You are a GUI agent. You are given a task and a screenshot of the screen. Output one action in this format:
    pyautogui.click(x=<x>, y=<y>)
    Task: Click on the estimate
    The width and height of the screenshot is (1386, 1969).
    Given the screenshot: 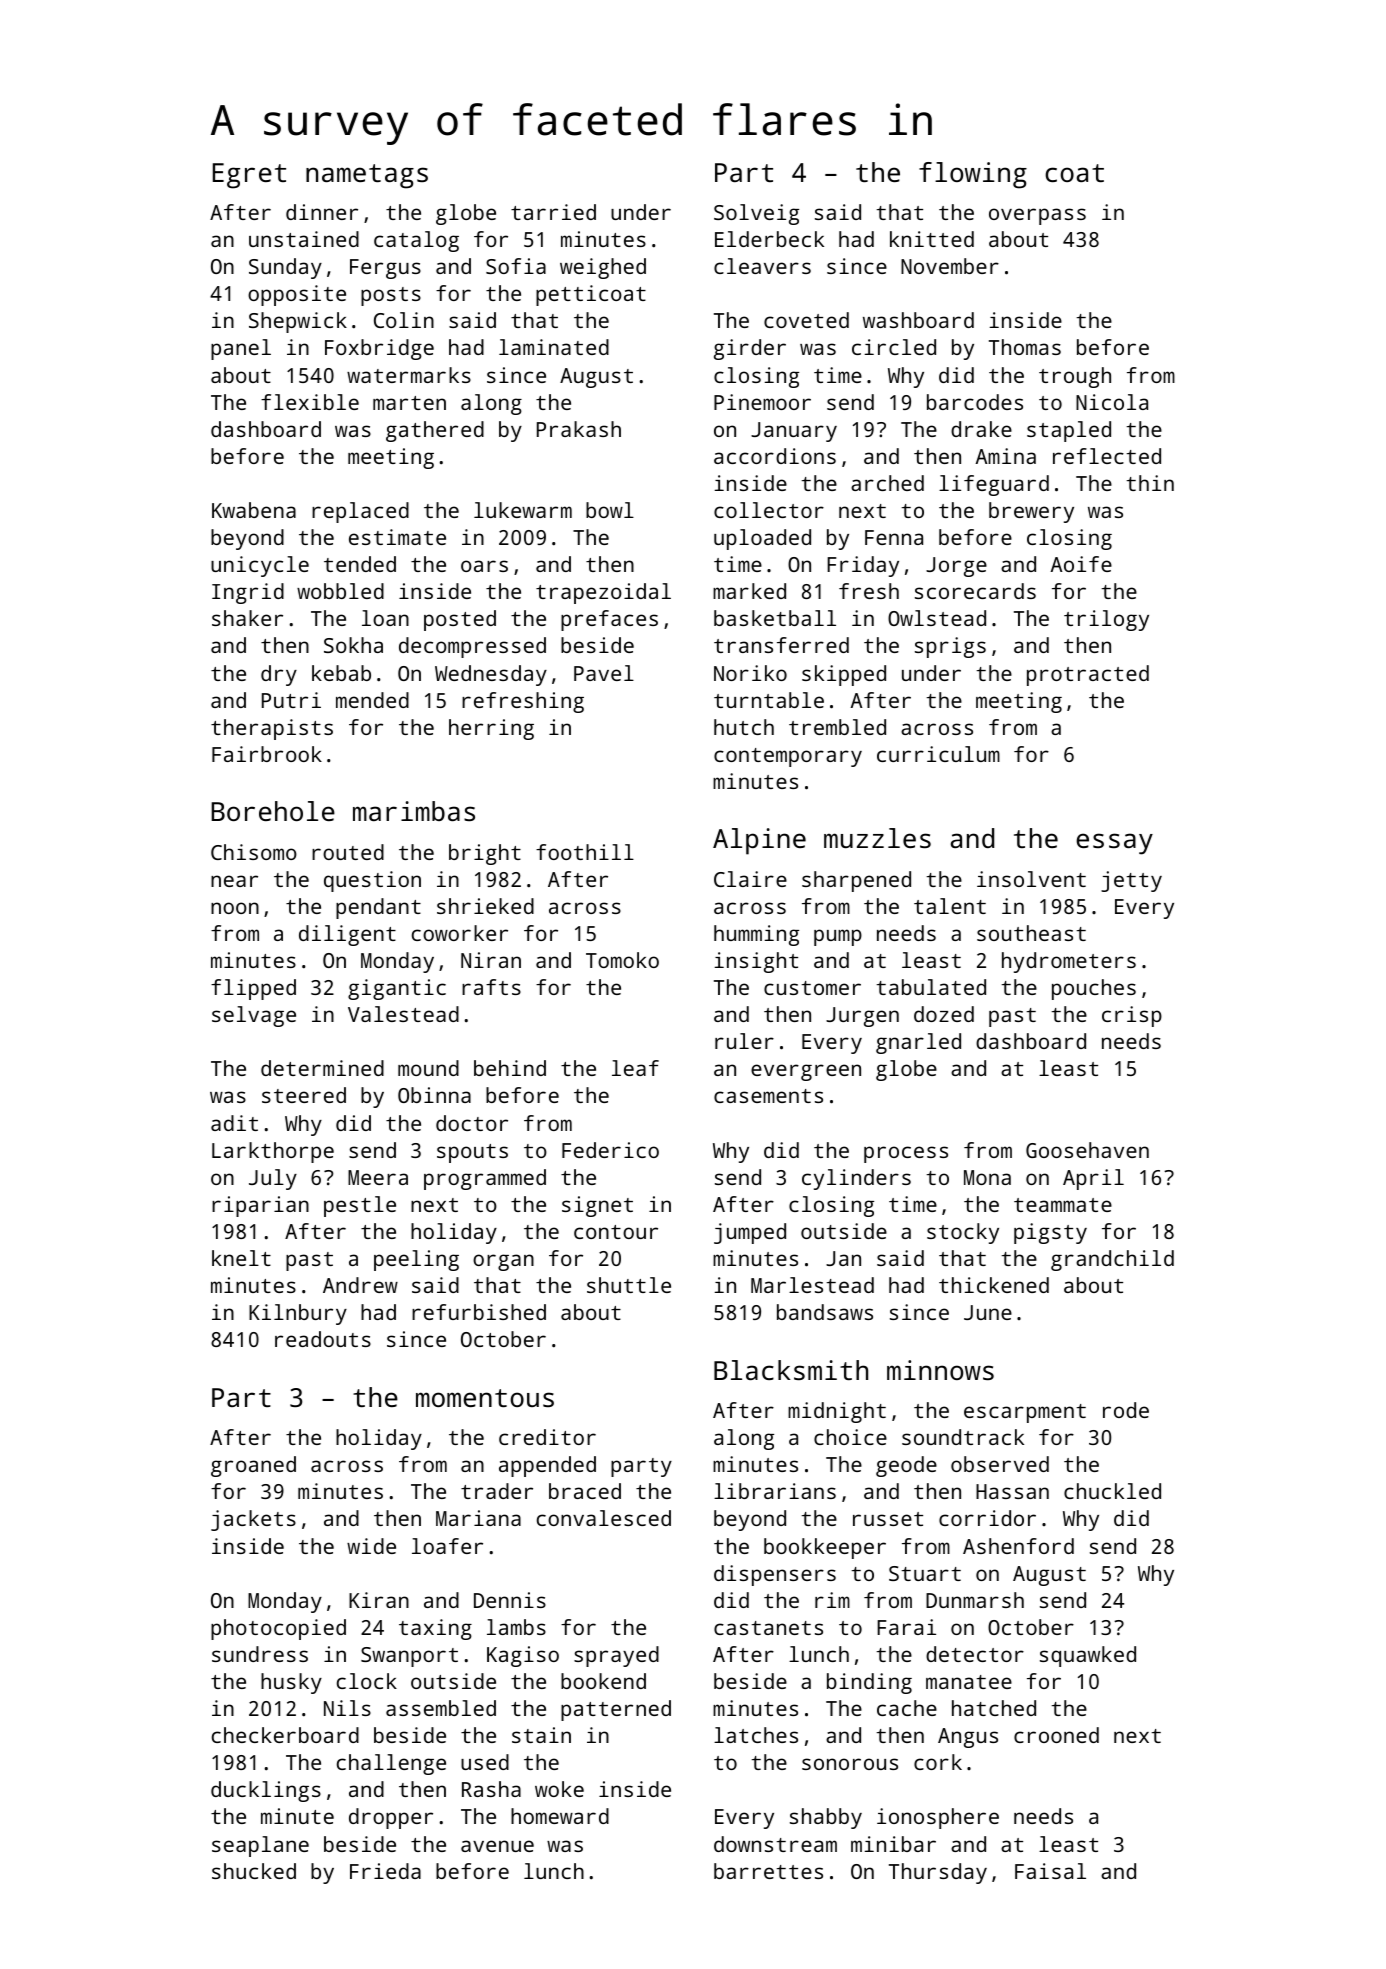 What is the action you would take?
    pyautogui.click(x=397, y=537)
